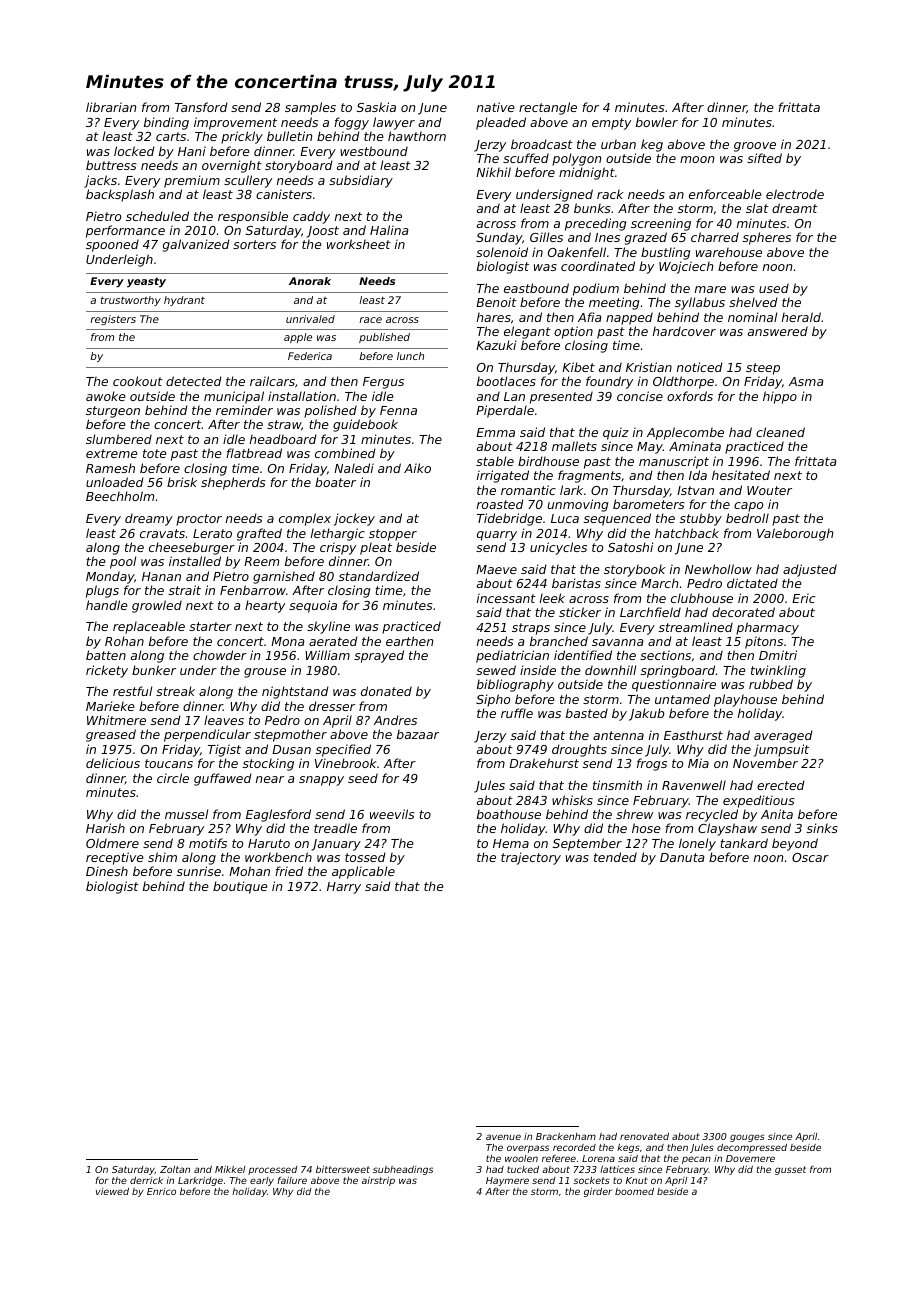  I want to click on unloaded, so click(115, 482).
